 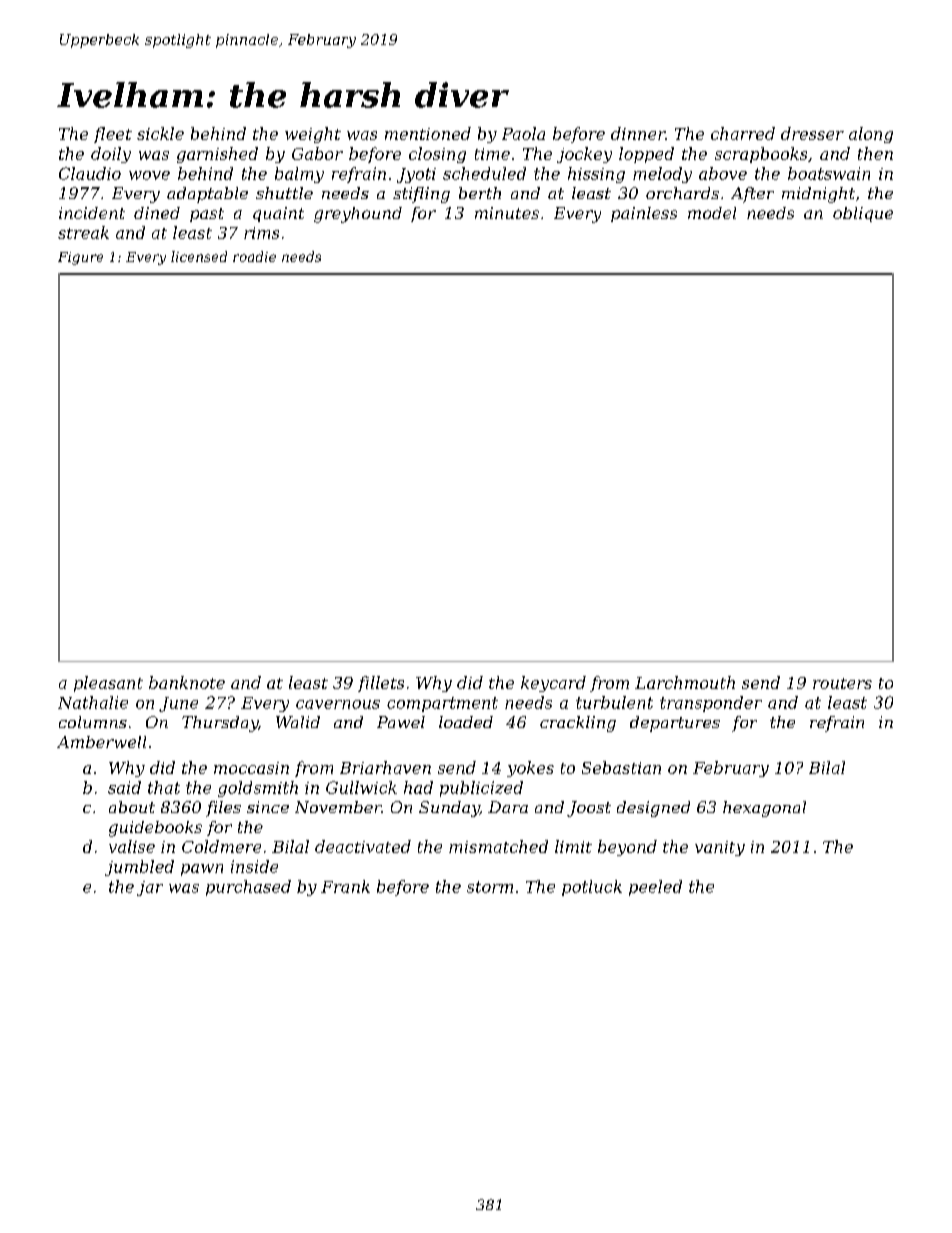 I want to click on charred, so click(x=743, y=133).
